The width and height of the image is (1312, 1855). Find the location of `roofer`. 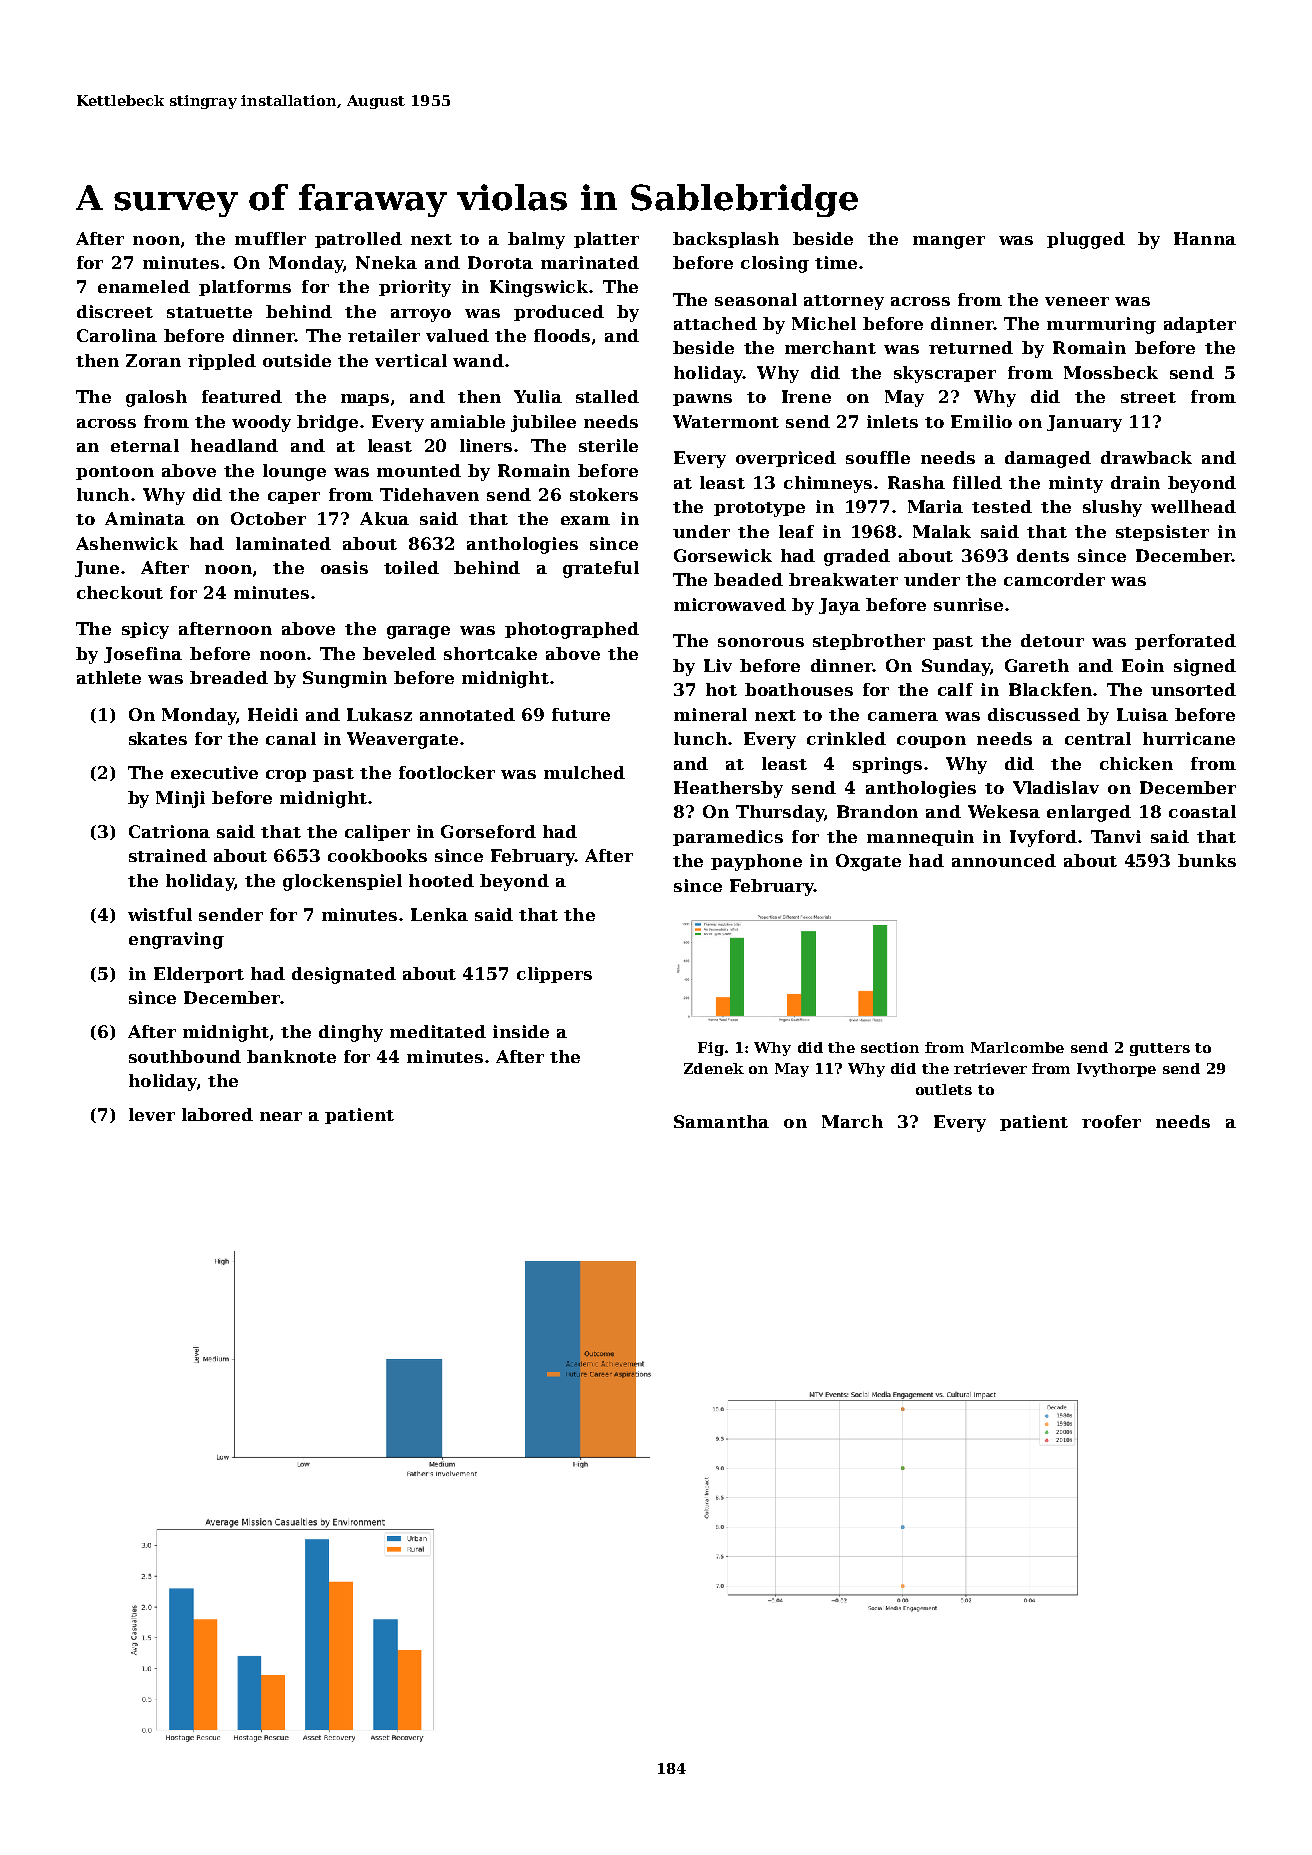

roofer is located at coordinates (1111, 1121).
